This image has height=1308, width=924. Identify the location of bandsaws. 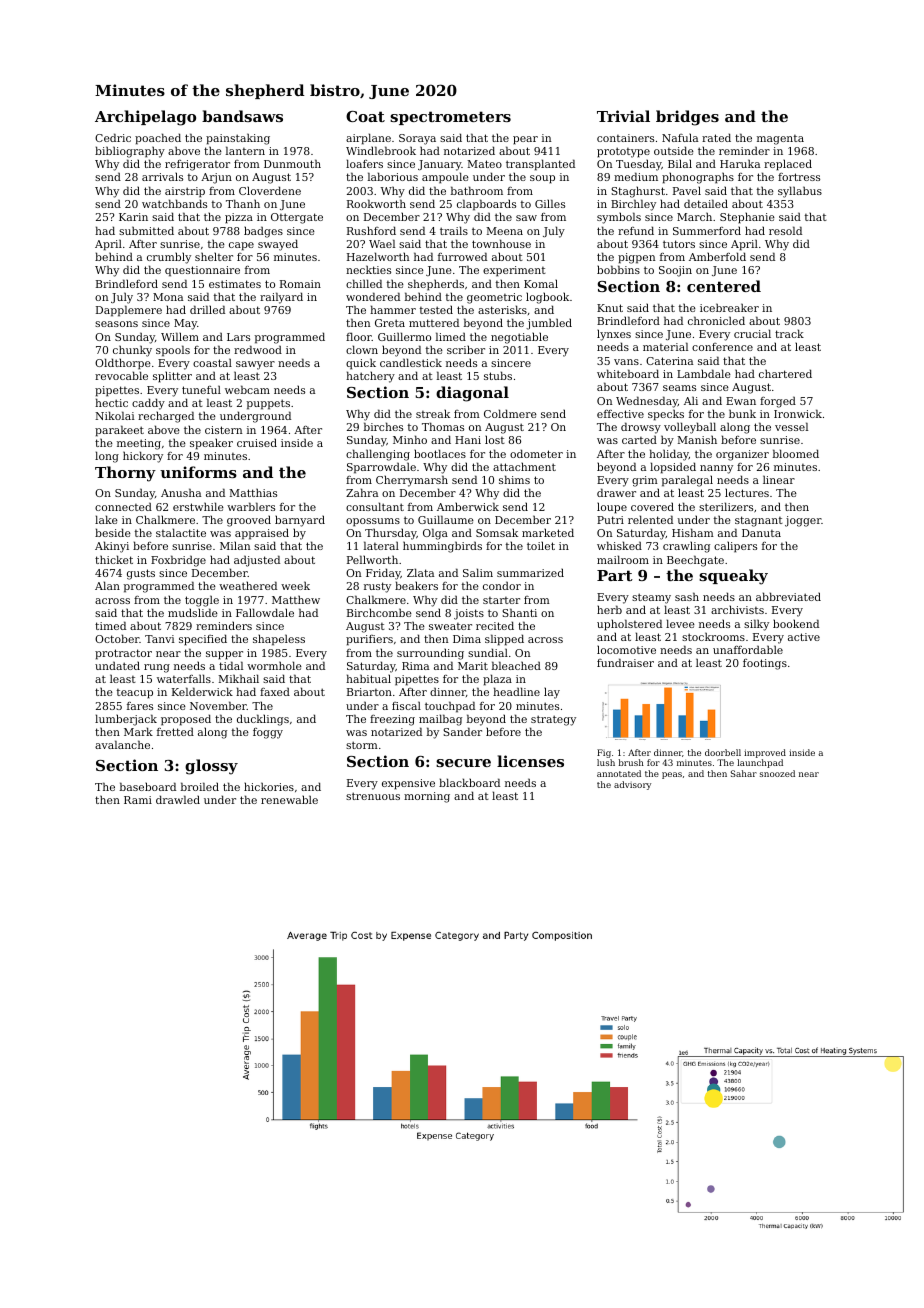
(242, 116).
